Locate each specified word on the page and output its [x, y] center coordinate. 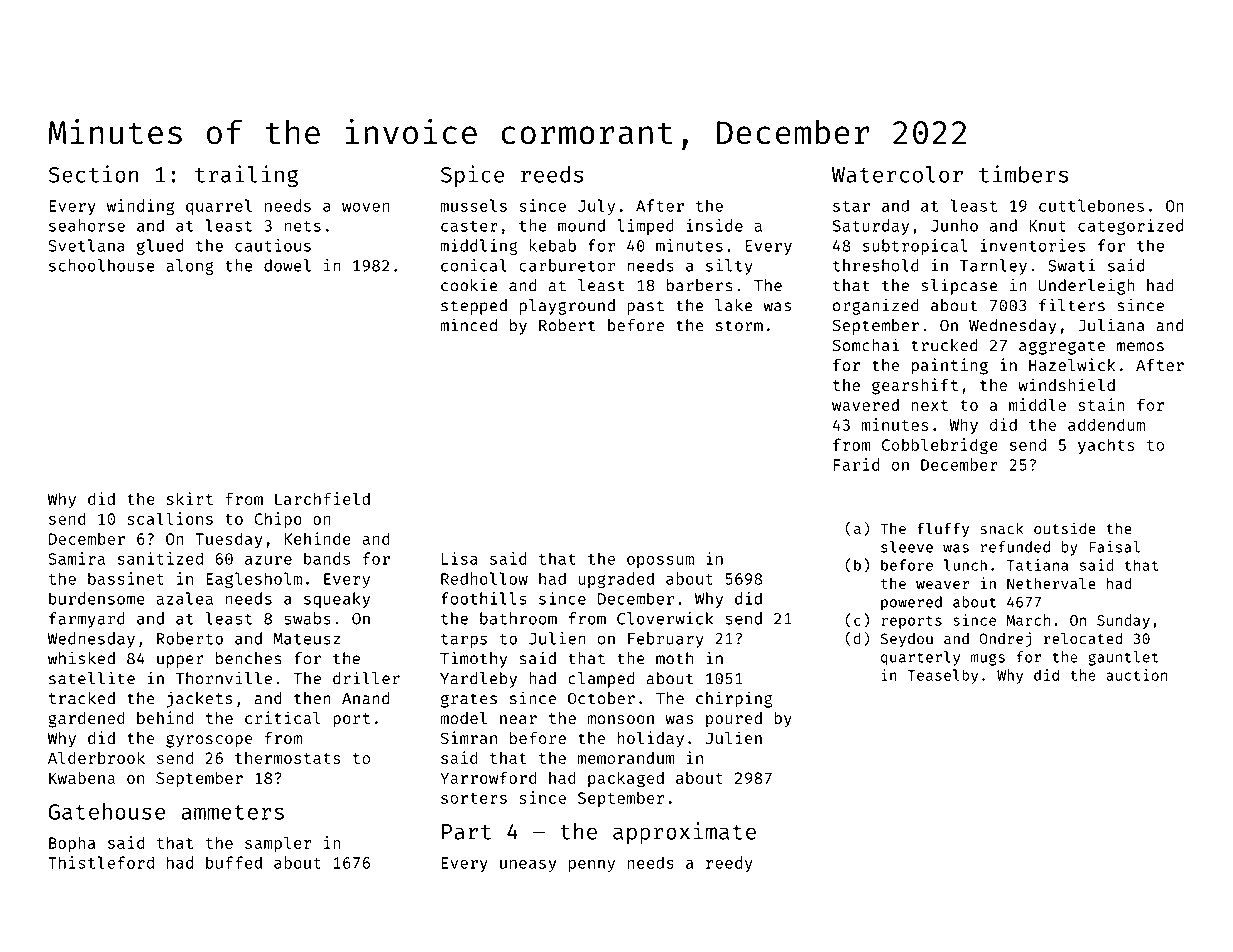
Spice [472, 176]
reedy [729, 864]
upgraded [616, 580]
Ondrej [1005, 639]
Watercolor [897, 174]
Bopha [72, 844]
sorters [474, 798]
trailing [246, 176]
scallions [170, 518]
